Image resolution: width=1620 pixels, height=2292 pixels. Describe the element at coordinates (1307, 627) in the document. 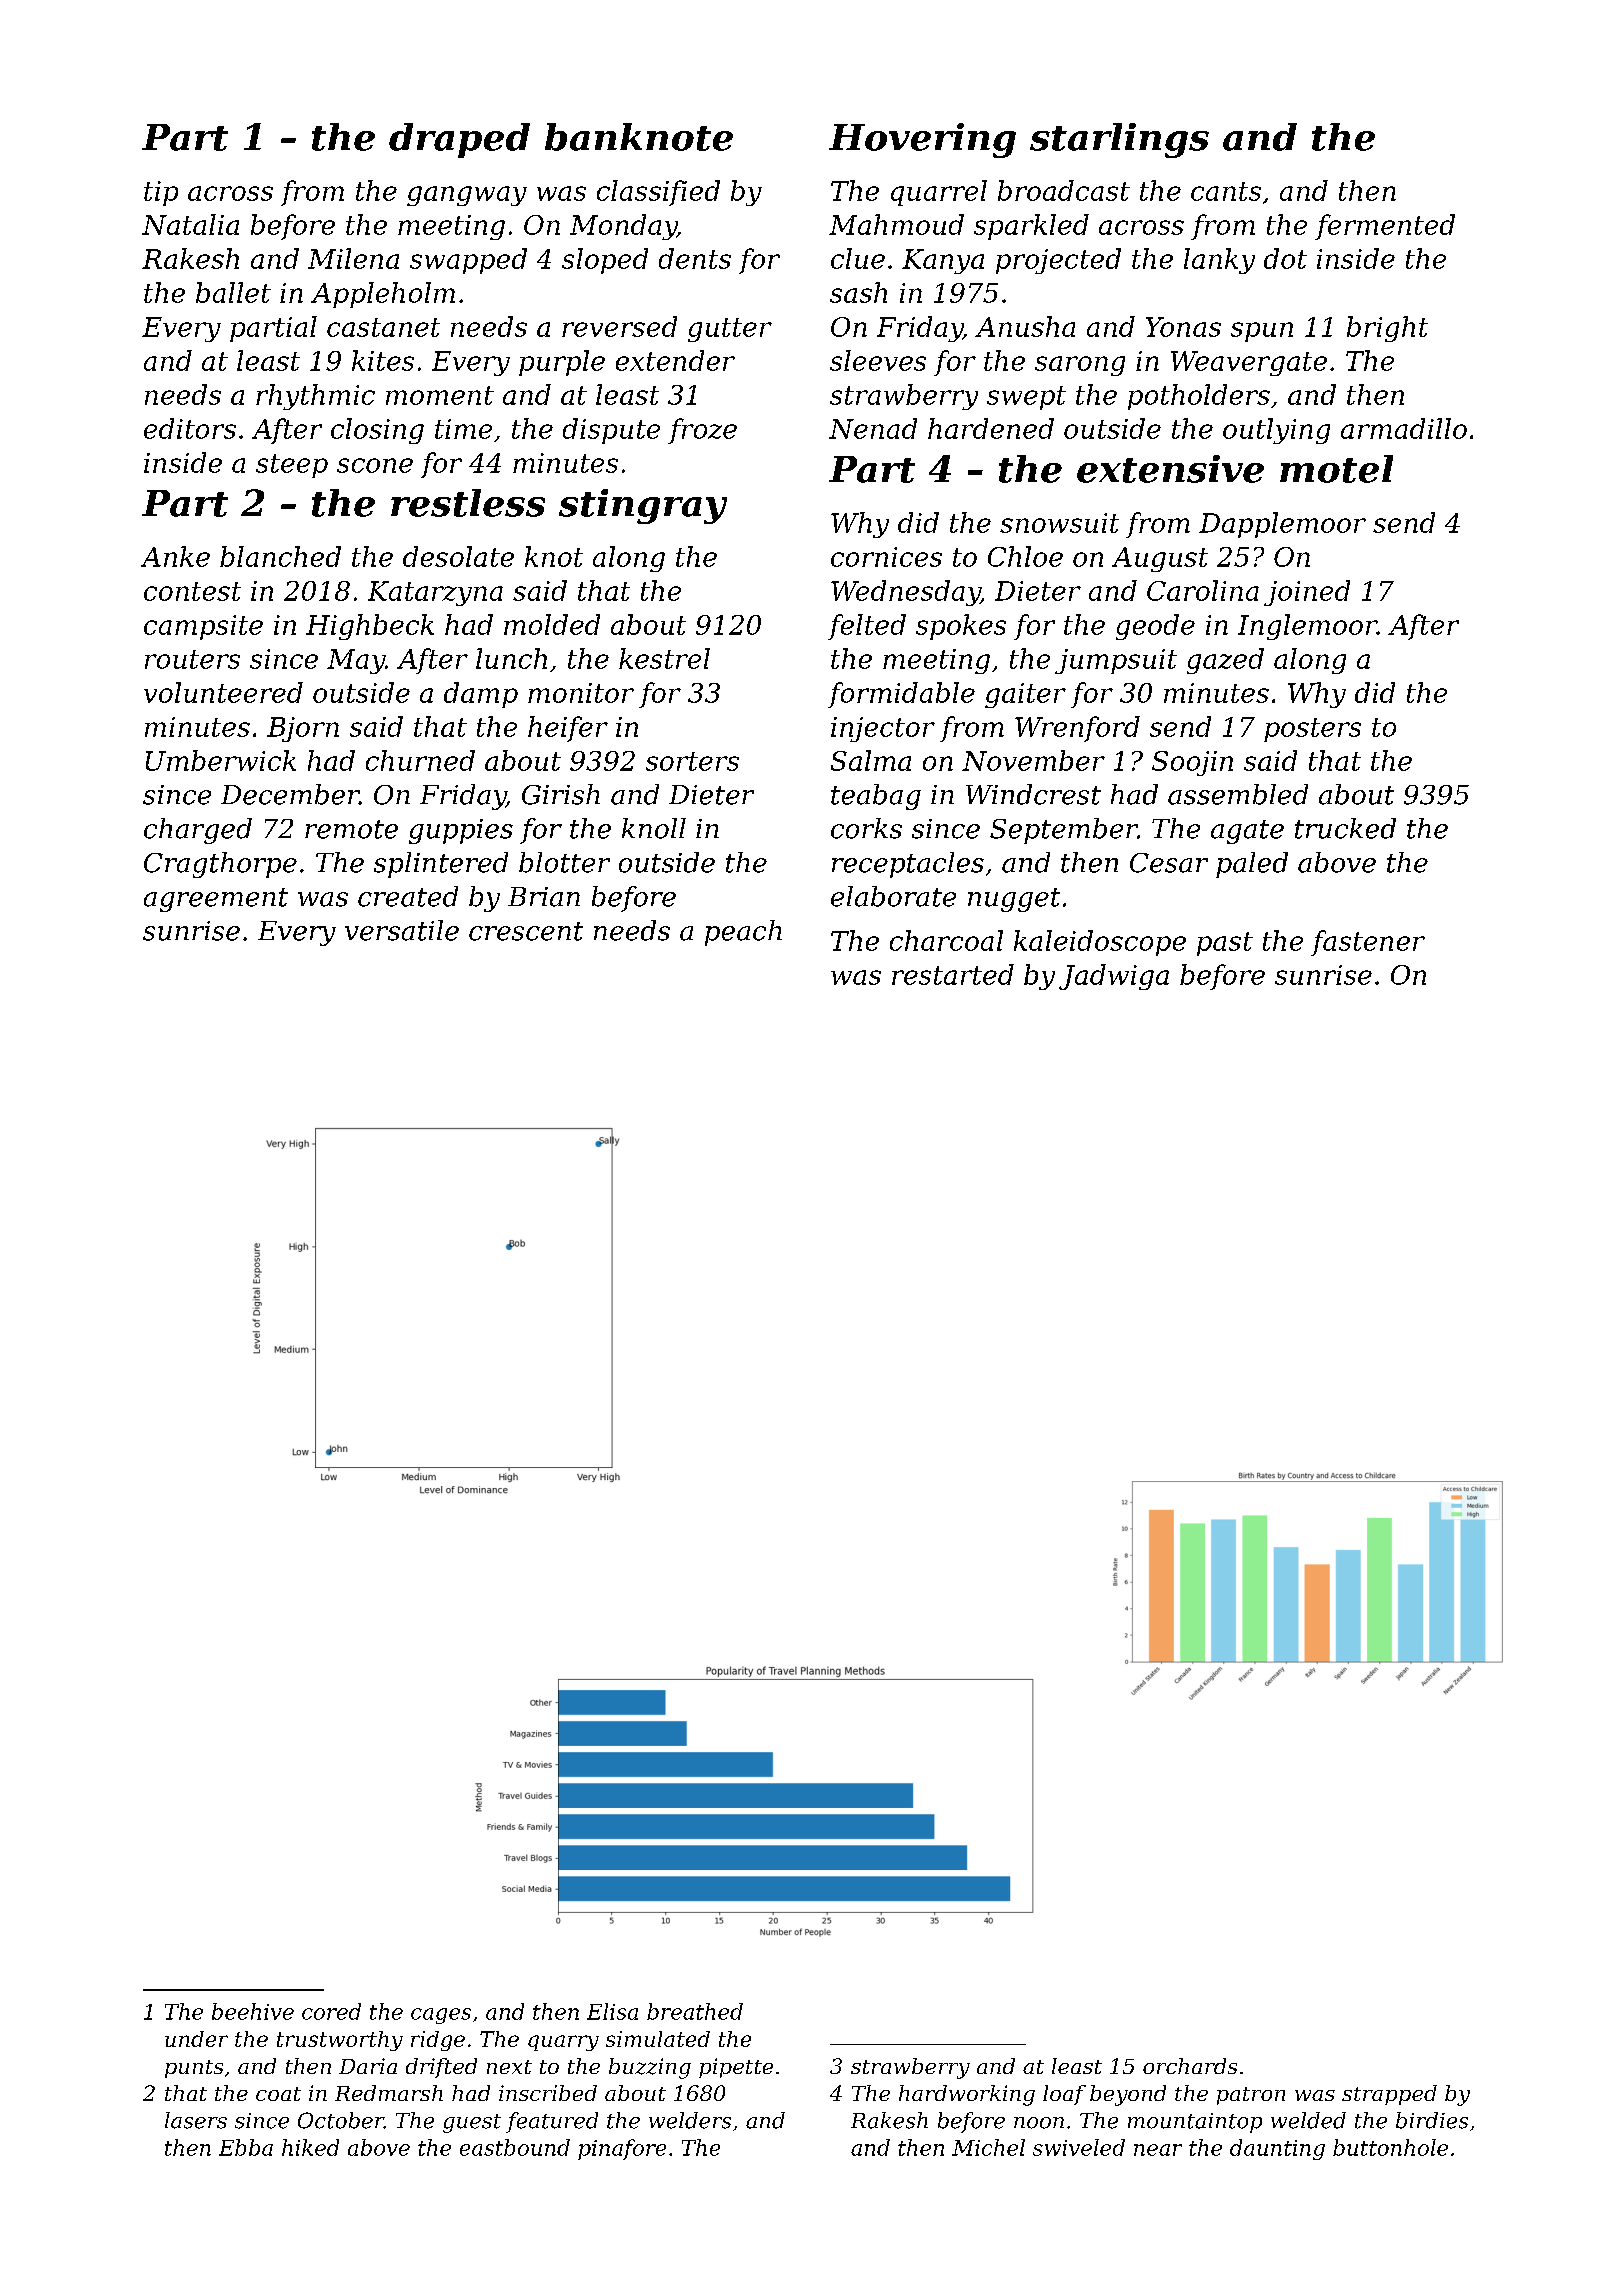

I see `Inglemoor` at that location.
